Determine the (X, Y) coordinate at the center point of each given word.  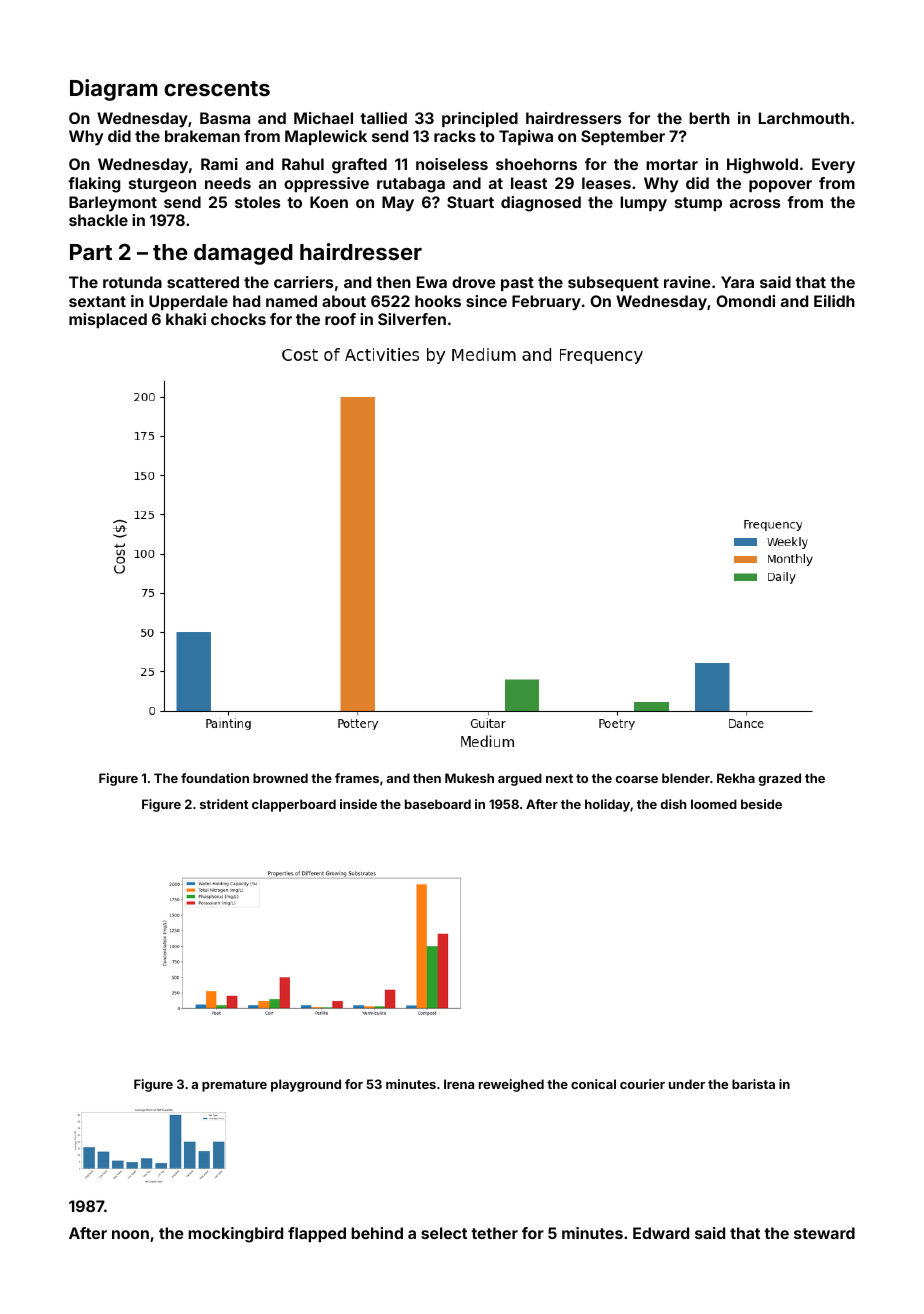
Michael (323, 118)
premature (234, 1086)
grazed (780, 779)
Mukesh (469, 778)
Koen (329, 202)
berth (709, 118)
